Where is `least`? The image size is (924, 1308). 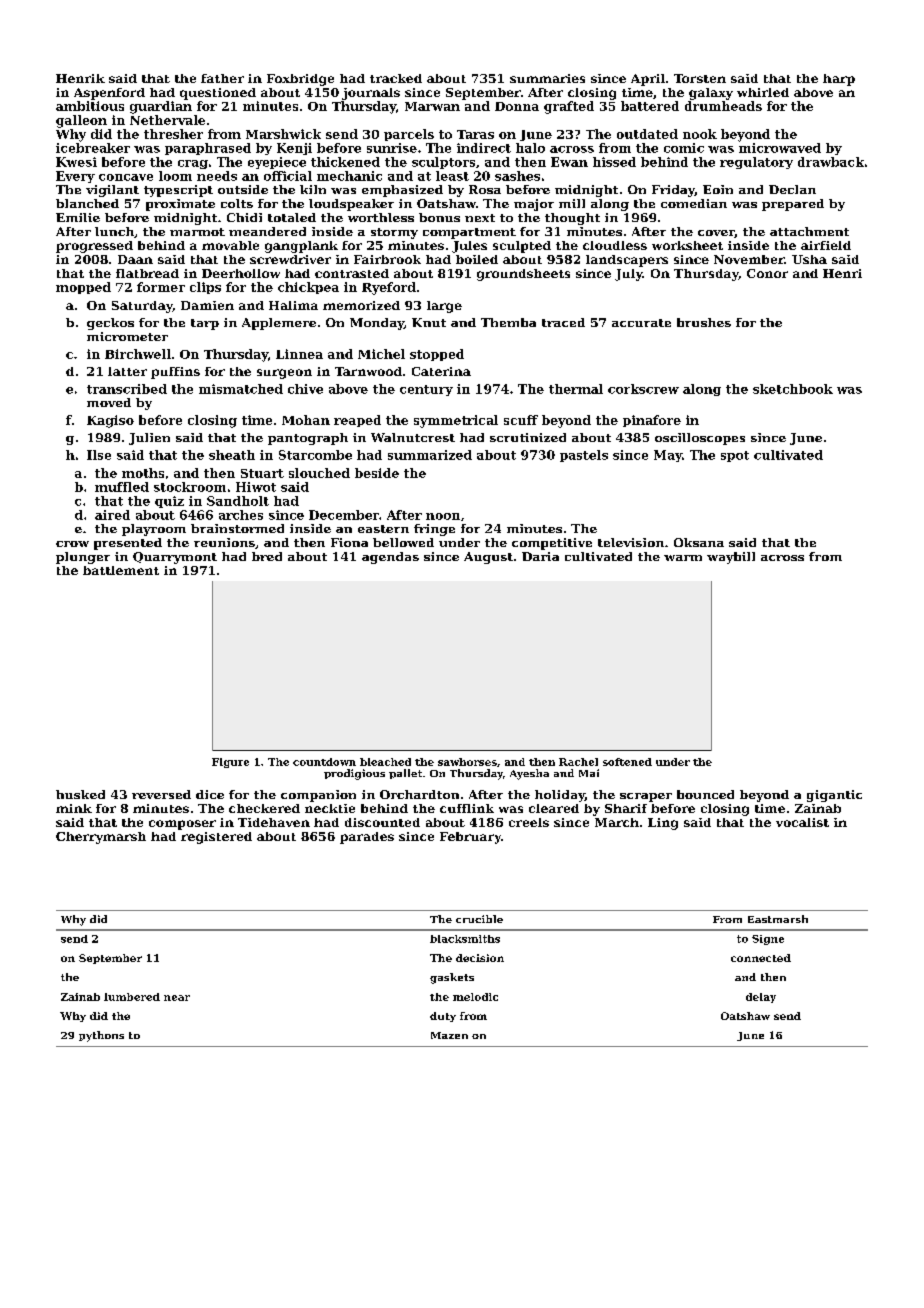 least is located at coordinates (452, 176).
